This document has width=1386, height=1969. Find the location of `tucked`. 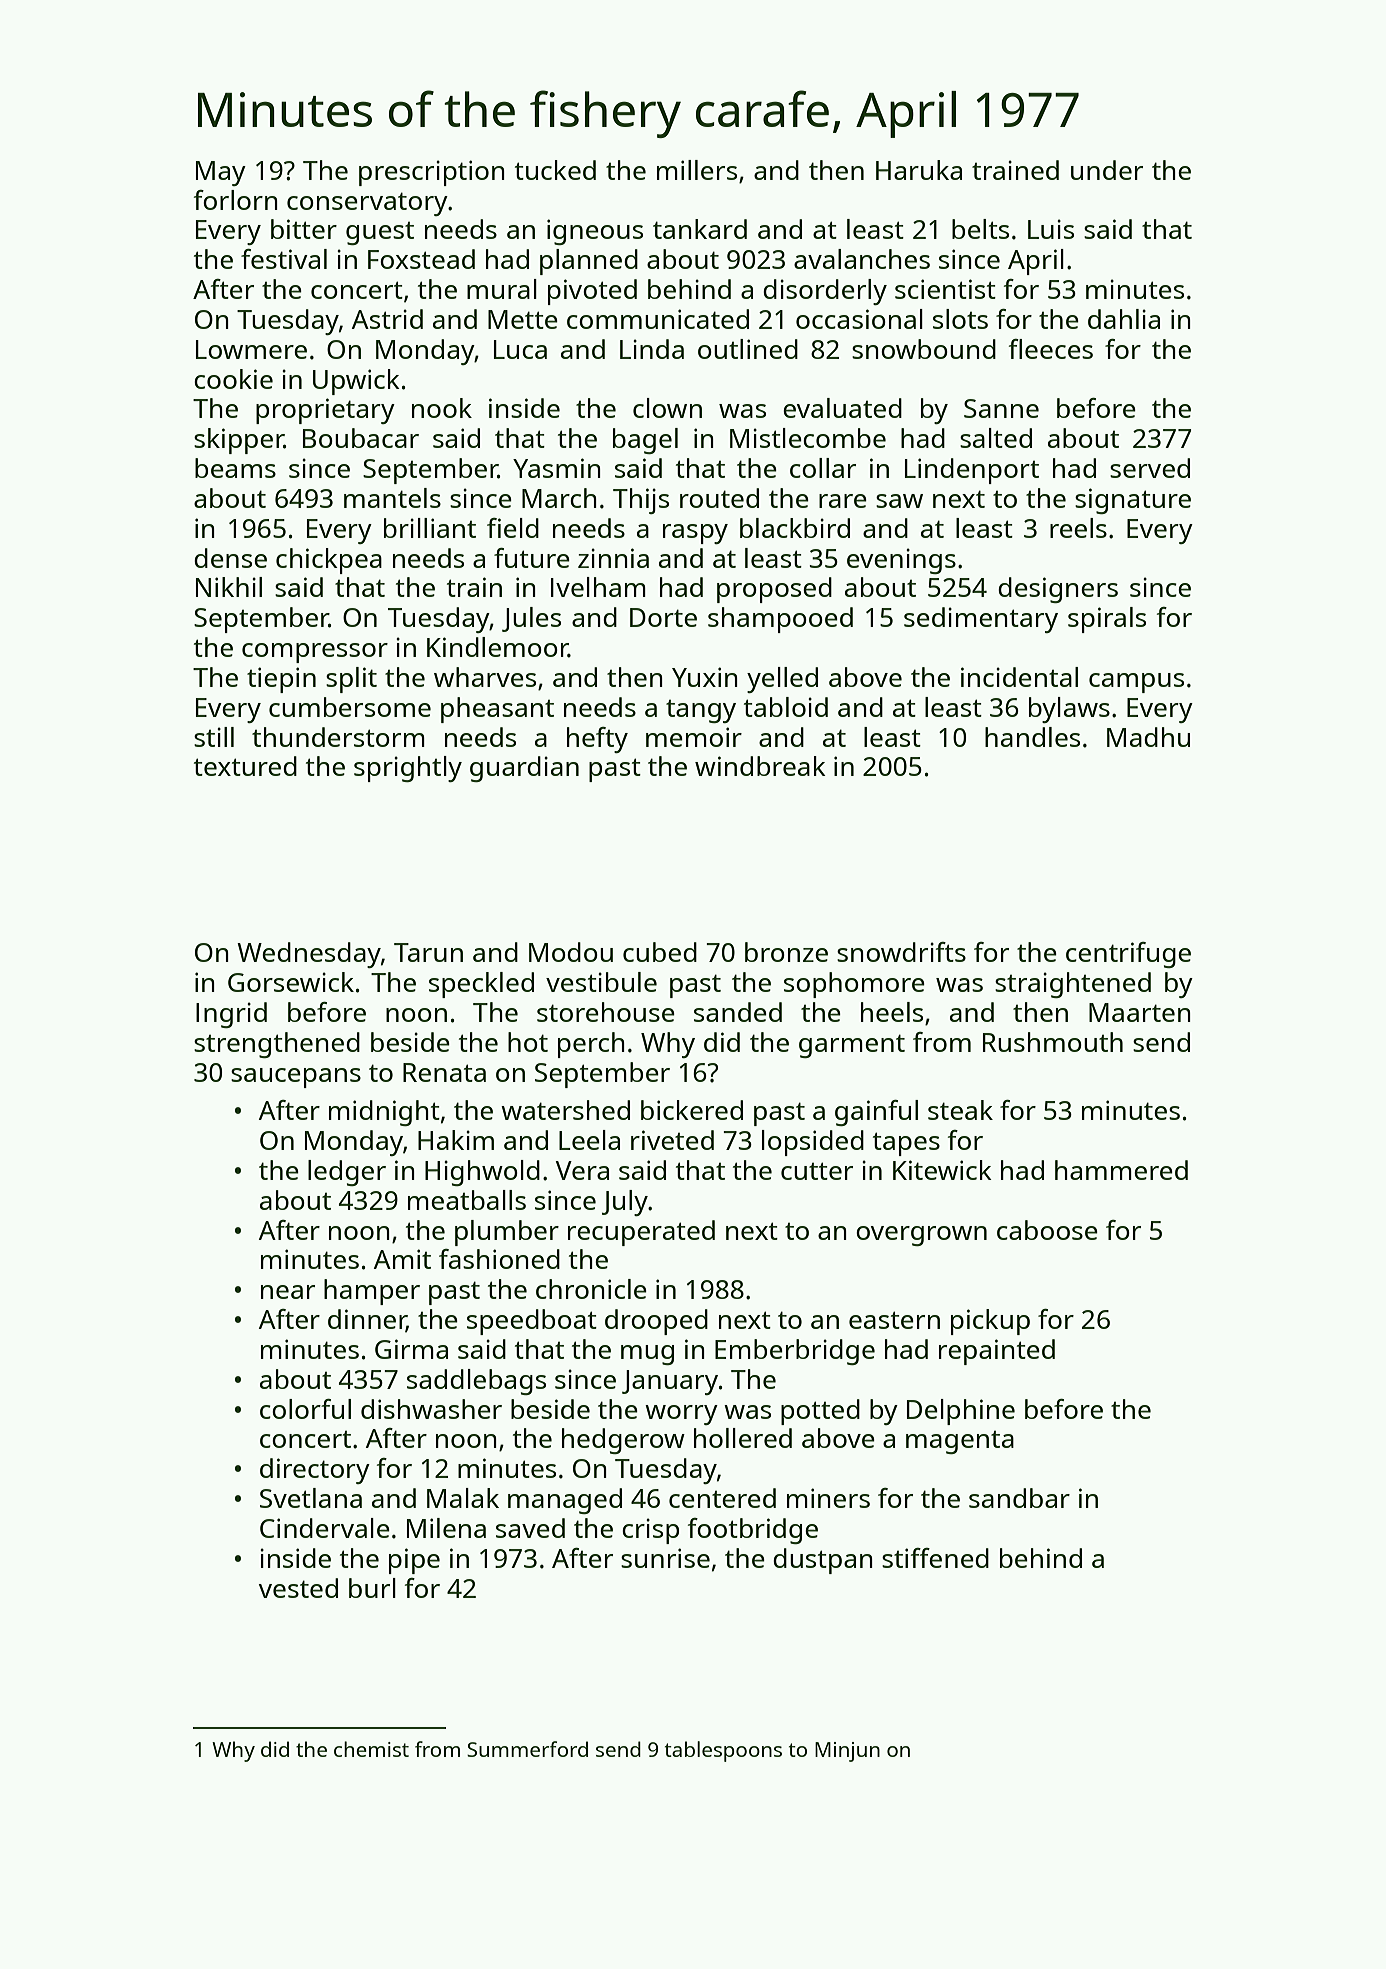

tucked is located at coordinates (555, 170).
